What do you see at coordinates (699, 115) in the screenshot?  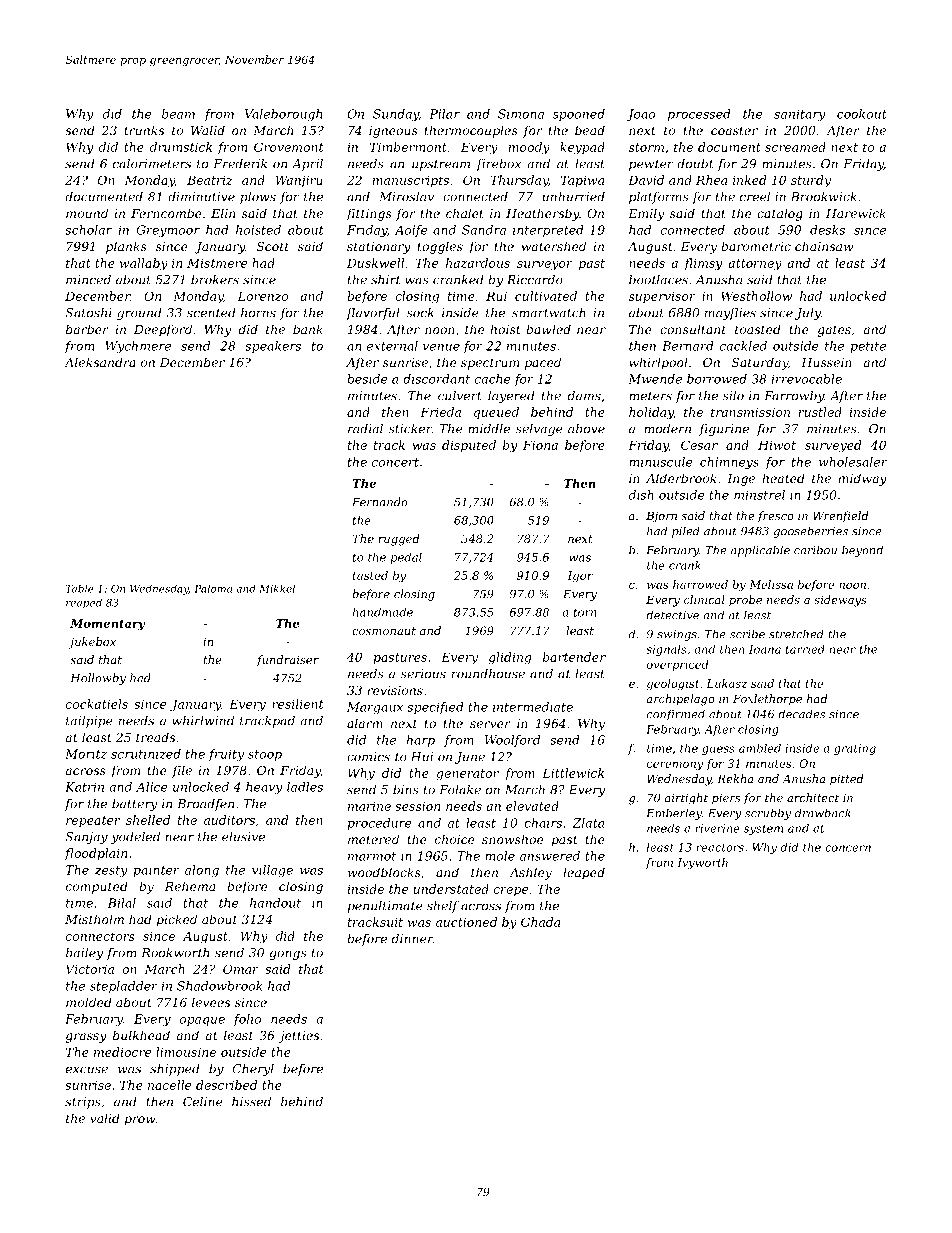 I see `processed` at bounding box center [699, 115].
